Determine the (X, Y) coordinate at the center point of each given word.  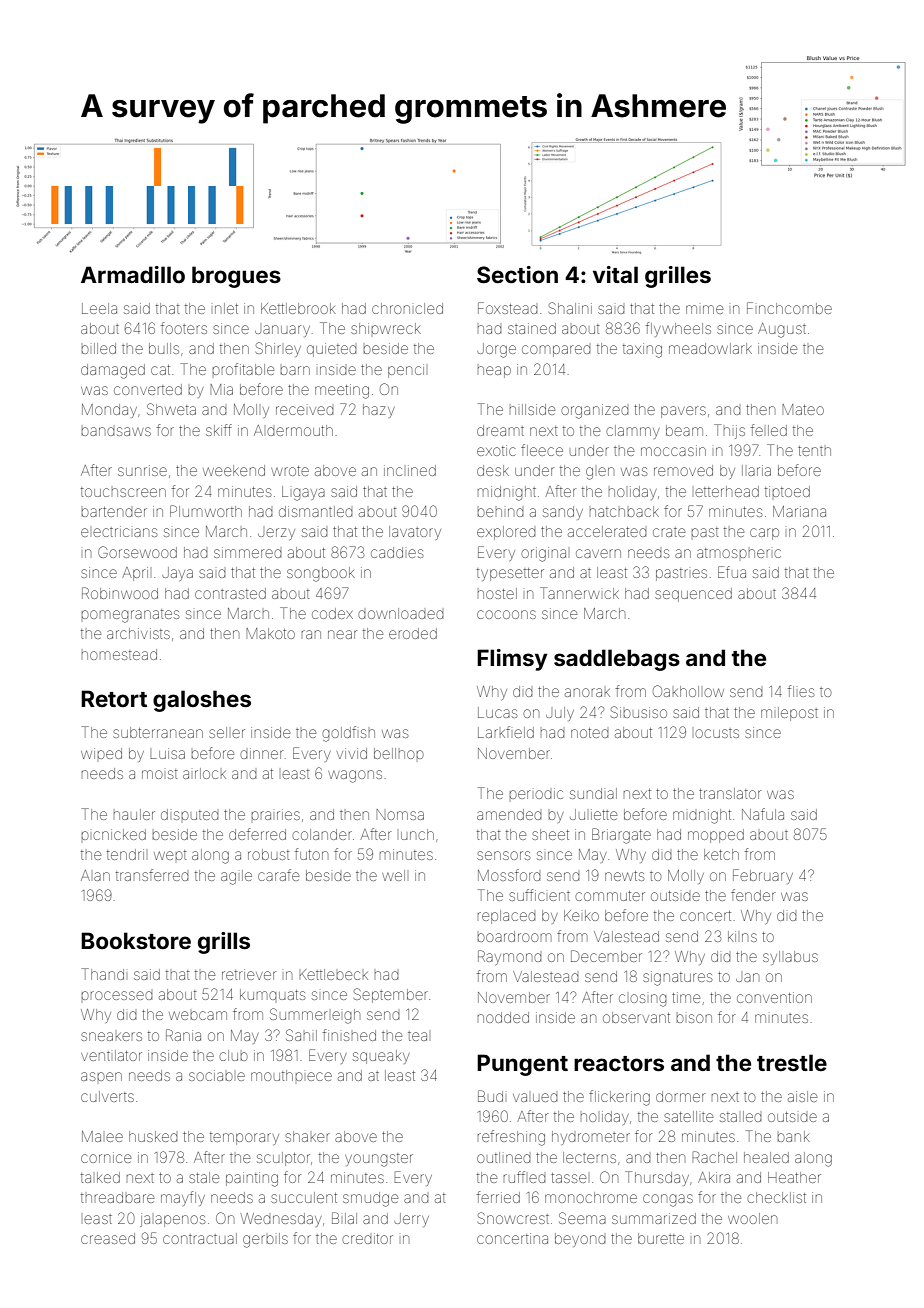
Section (517, 274)
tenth (814, 451)
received (305, 410)
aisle (802, 1096)
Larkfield (506, 732)
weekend (234, 470)
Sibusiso (639, 712)
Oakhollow (688, 691)
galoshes (202, 701)
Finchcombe (789, 308)
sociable (217, 1075)
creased (108, 1238)
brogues (236, 277)
